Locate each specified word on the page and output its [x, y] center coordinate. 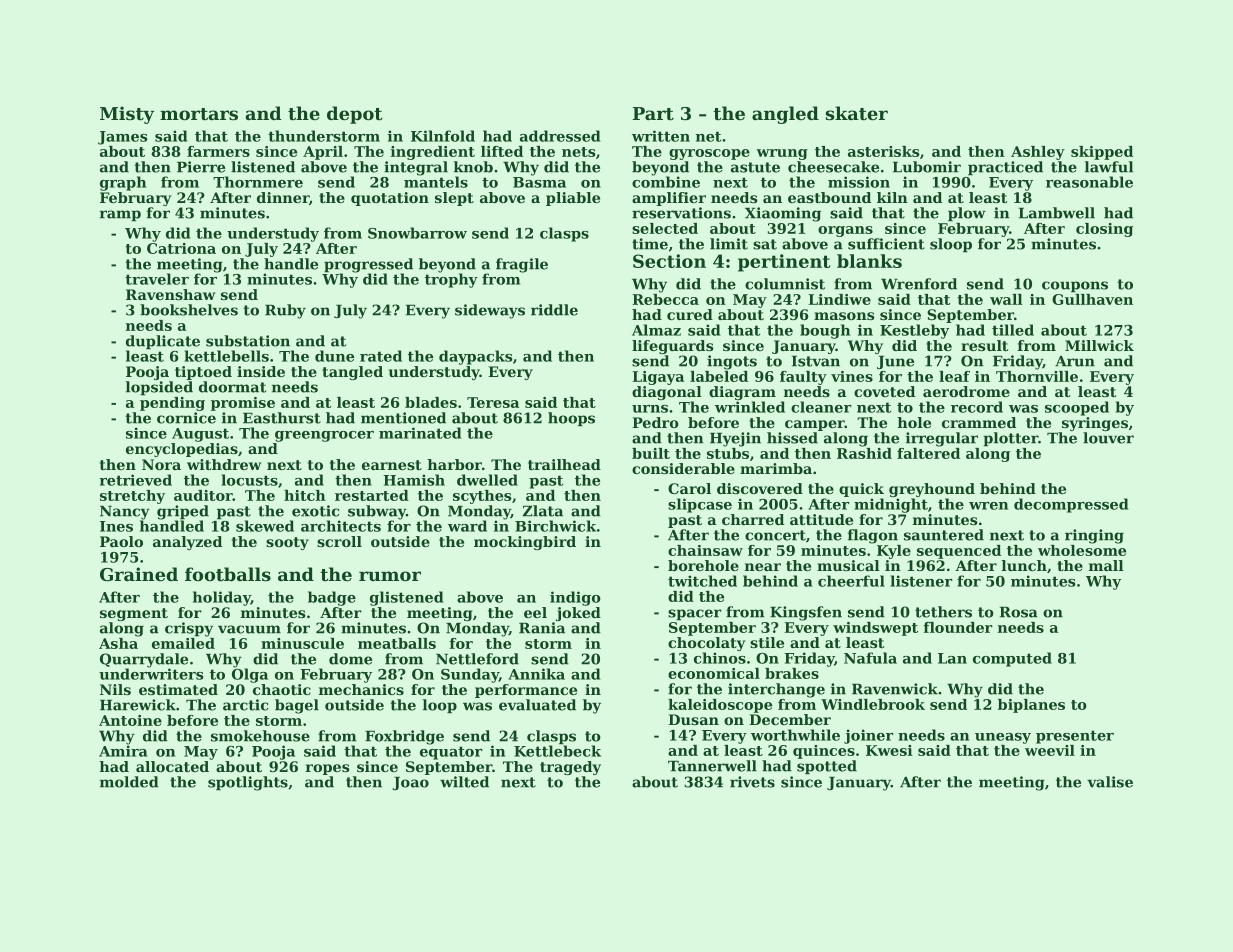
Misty [127, 115]
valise [1110, 782]
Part [653, 113]
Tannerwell [712, 766]
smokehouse [260, 736]
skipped [1102, 153]
